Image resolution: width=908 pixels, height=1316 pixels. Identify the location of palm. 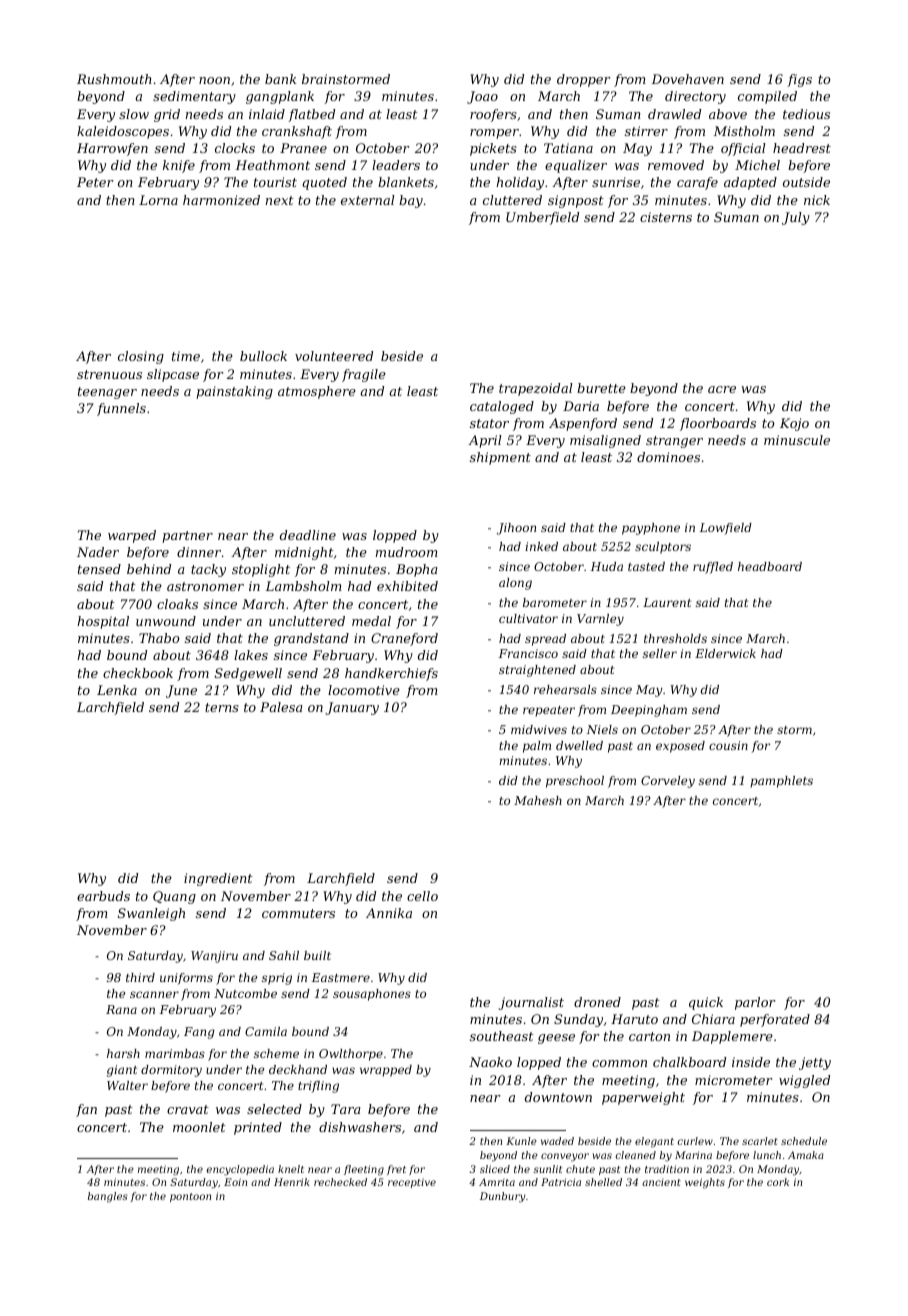
(537, 747).
